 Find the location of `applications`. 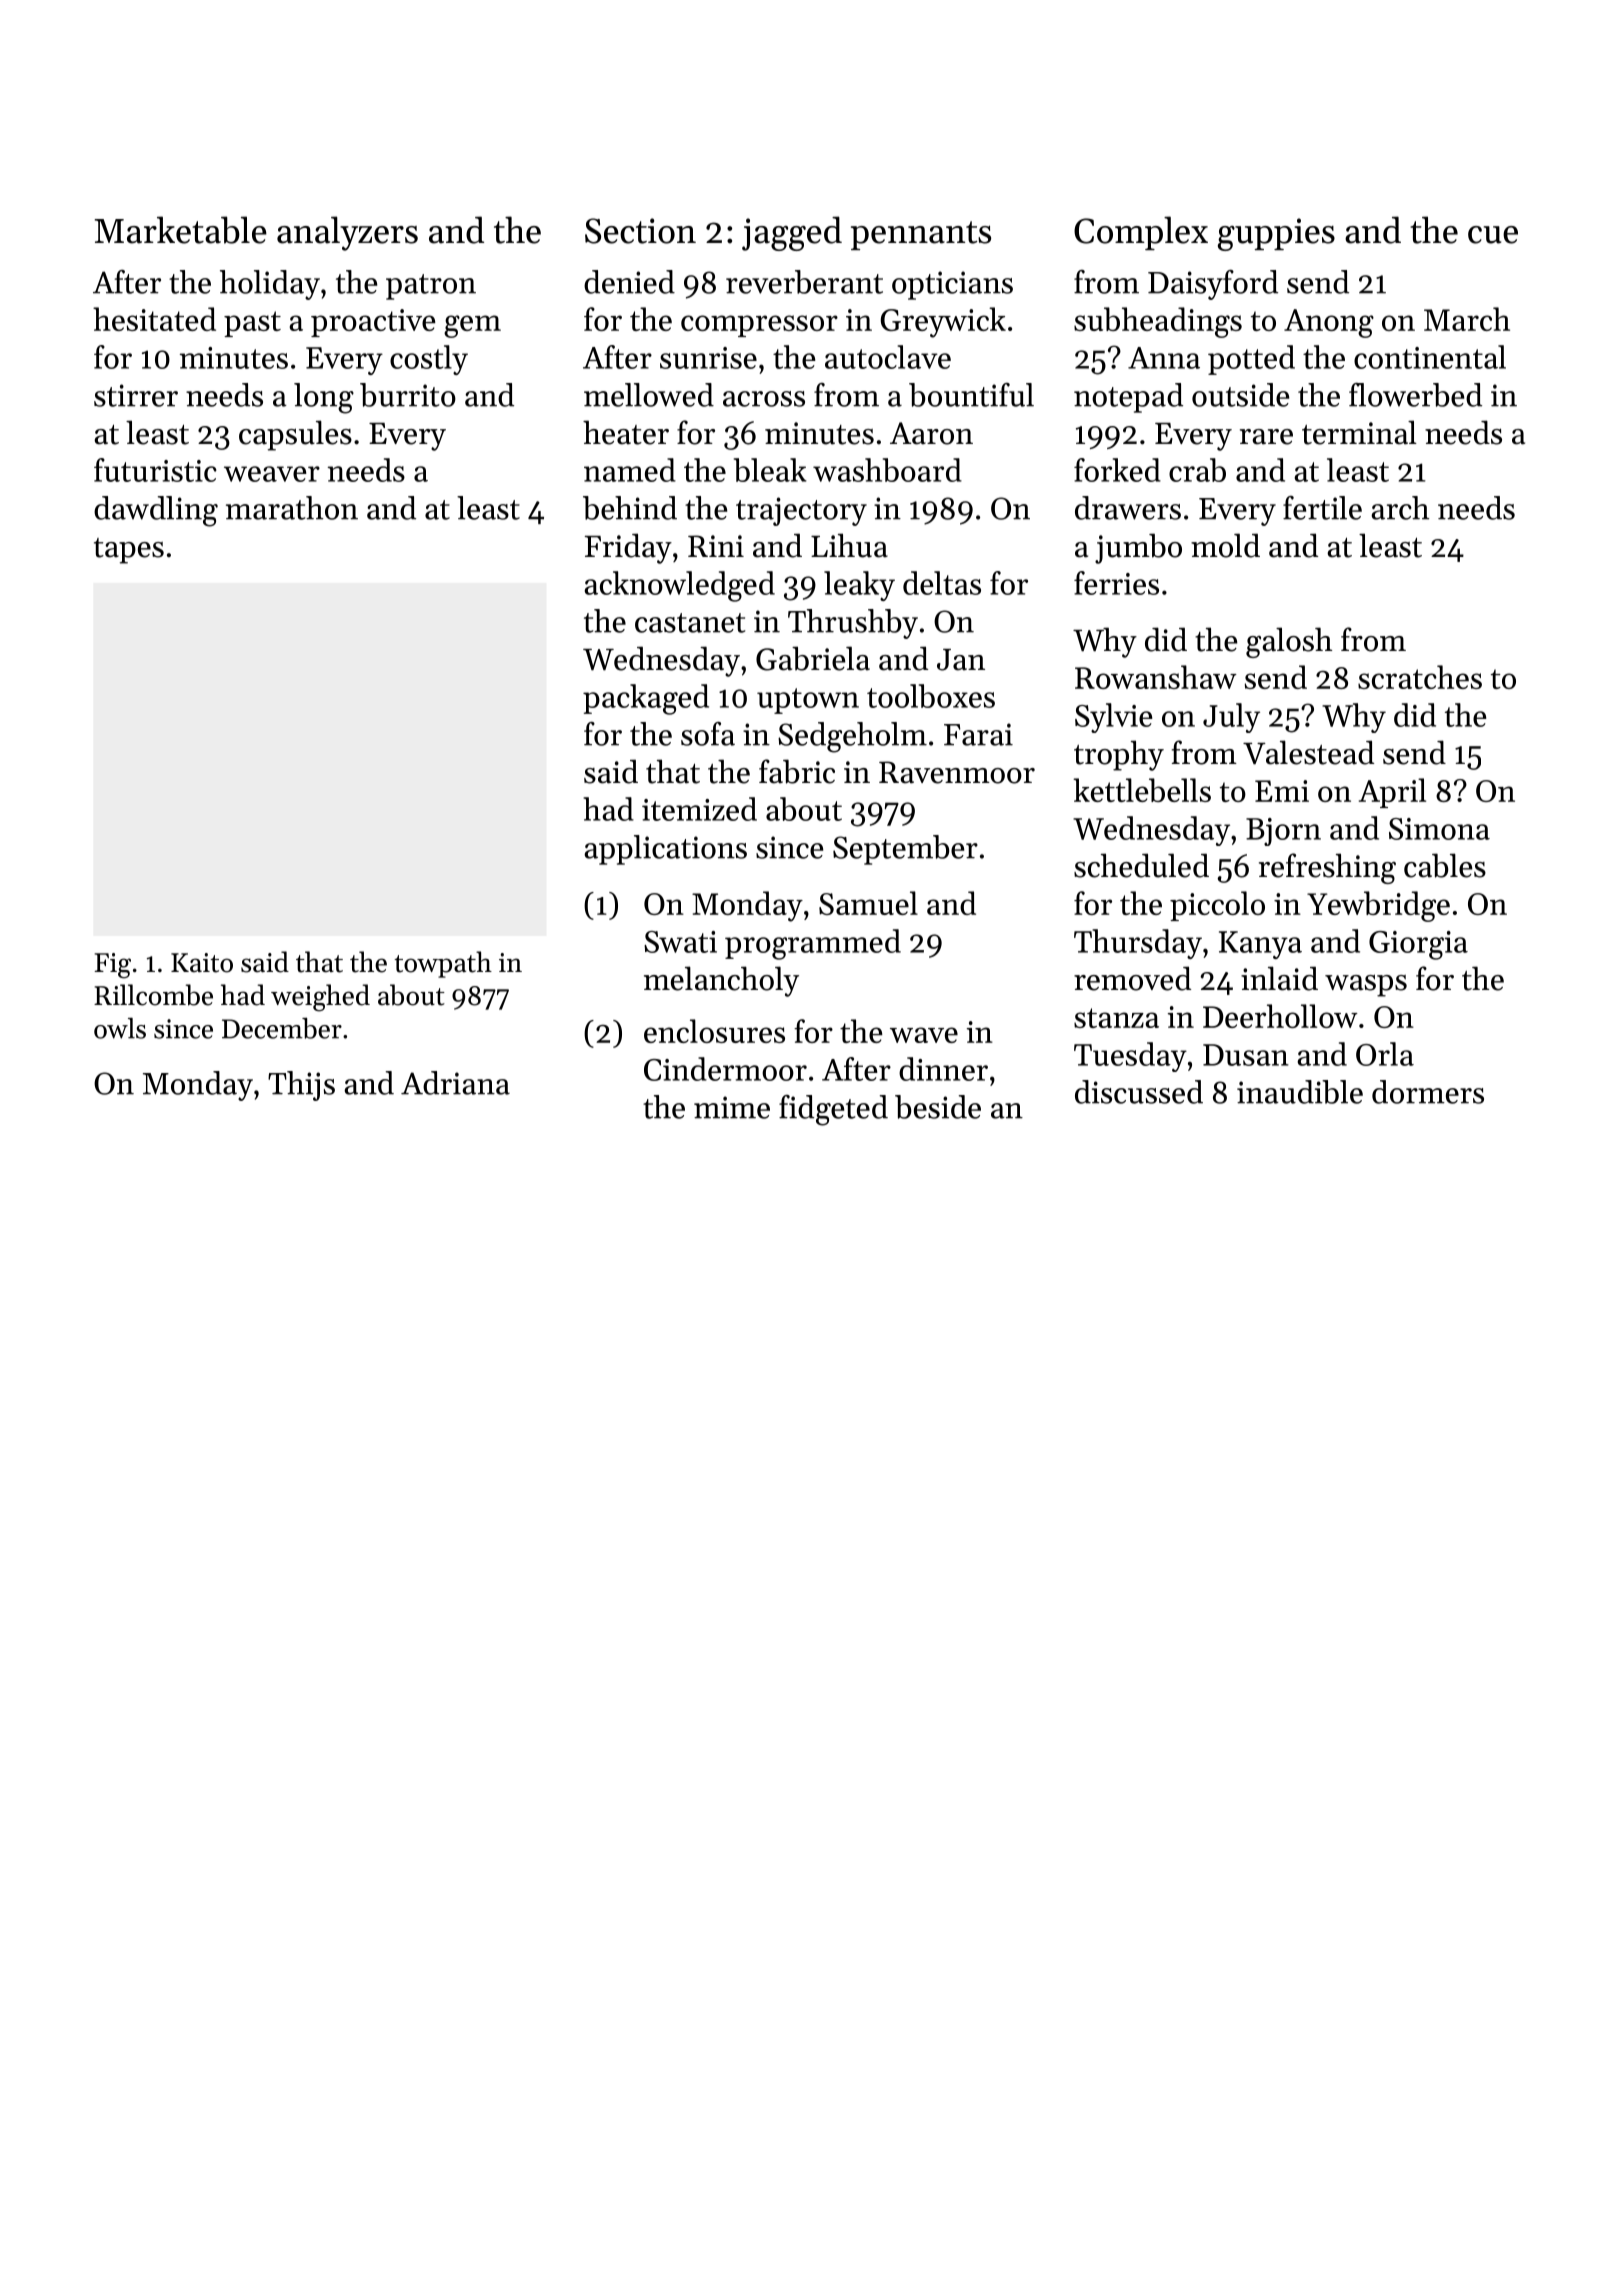

applications is located at coordinates (665, 850).
